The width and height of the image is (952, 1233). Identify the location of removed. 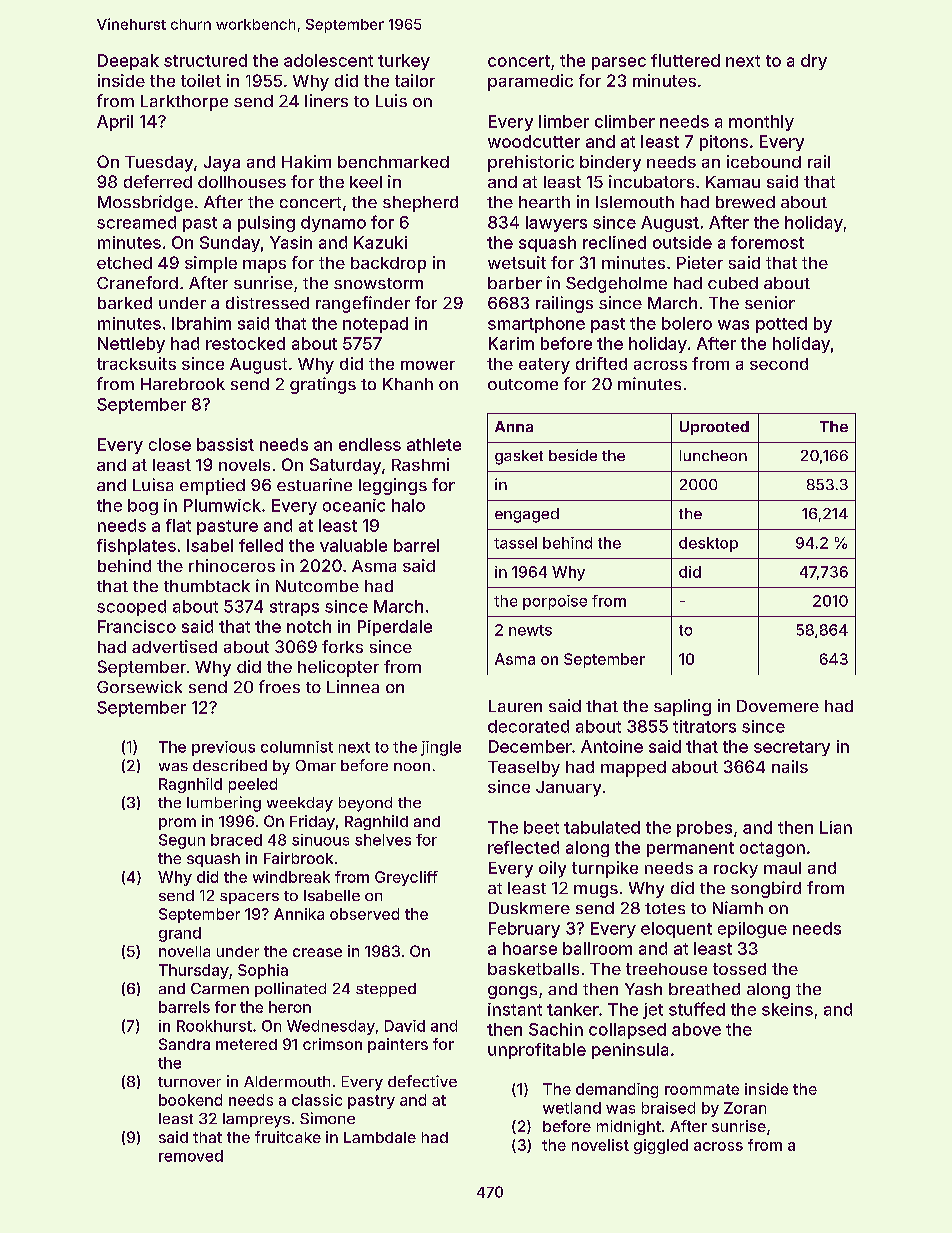
(191, 1156).
